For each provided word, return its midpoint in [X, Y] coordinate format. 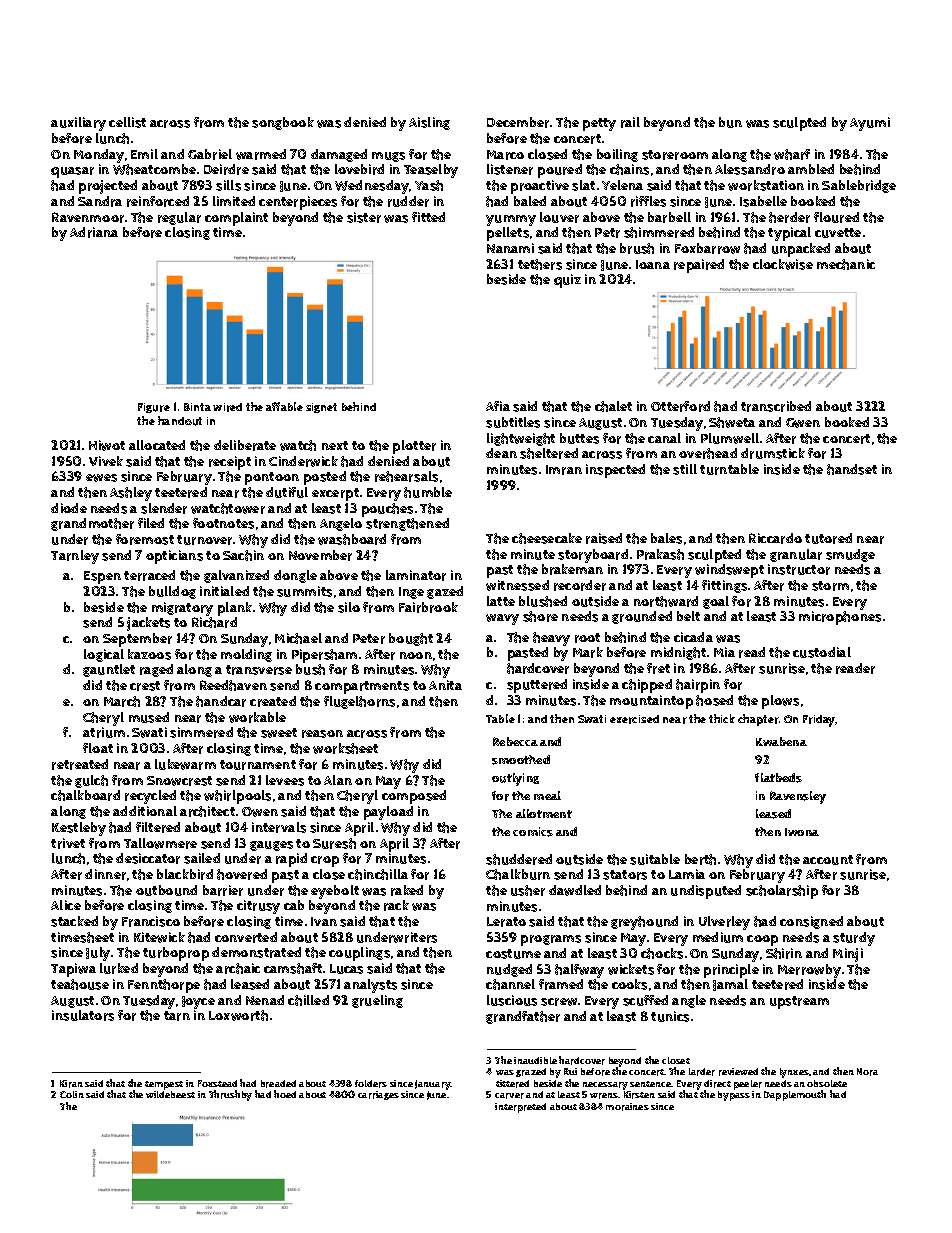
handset [852, 469]
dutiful [287, 492]
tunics [670, 1016]
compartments [362, 687]
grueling [377, 1001]
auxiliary [78, 124]
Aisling [429, 123]
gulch [91, 781]
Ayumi [870, 124]
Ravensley [798, 797]
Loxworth [238, 1015]
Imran [564, 470]
